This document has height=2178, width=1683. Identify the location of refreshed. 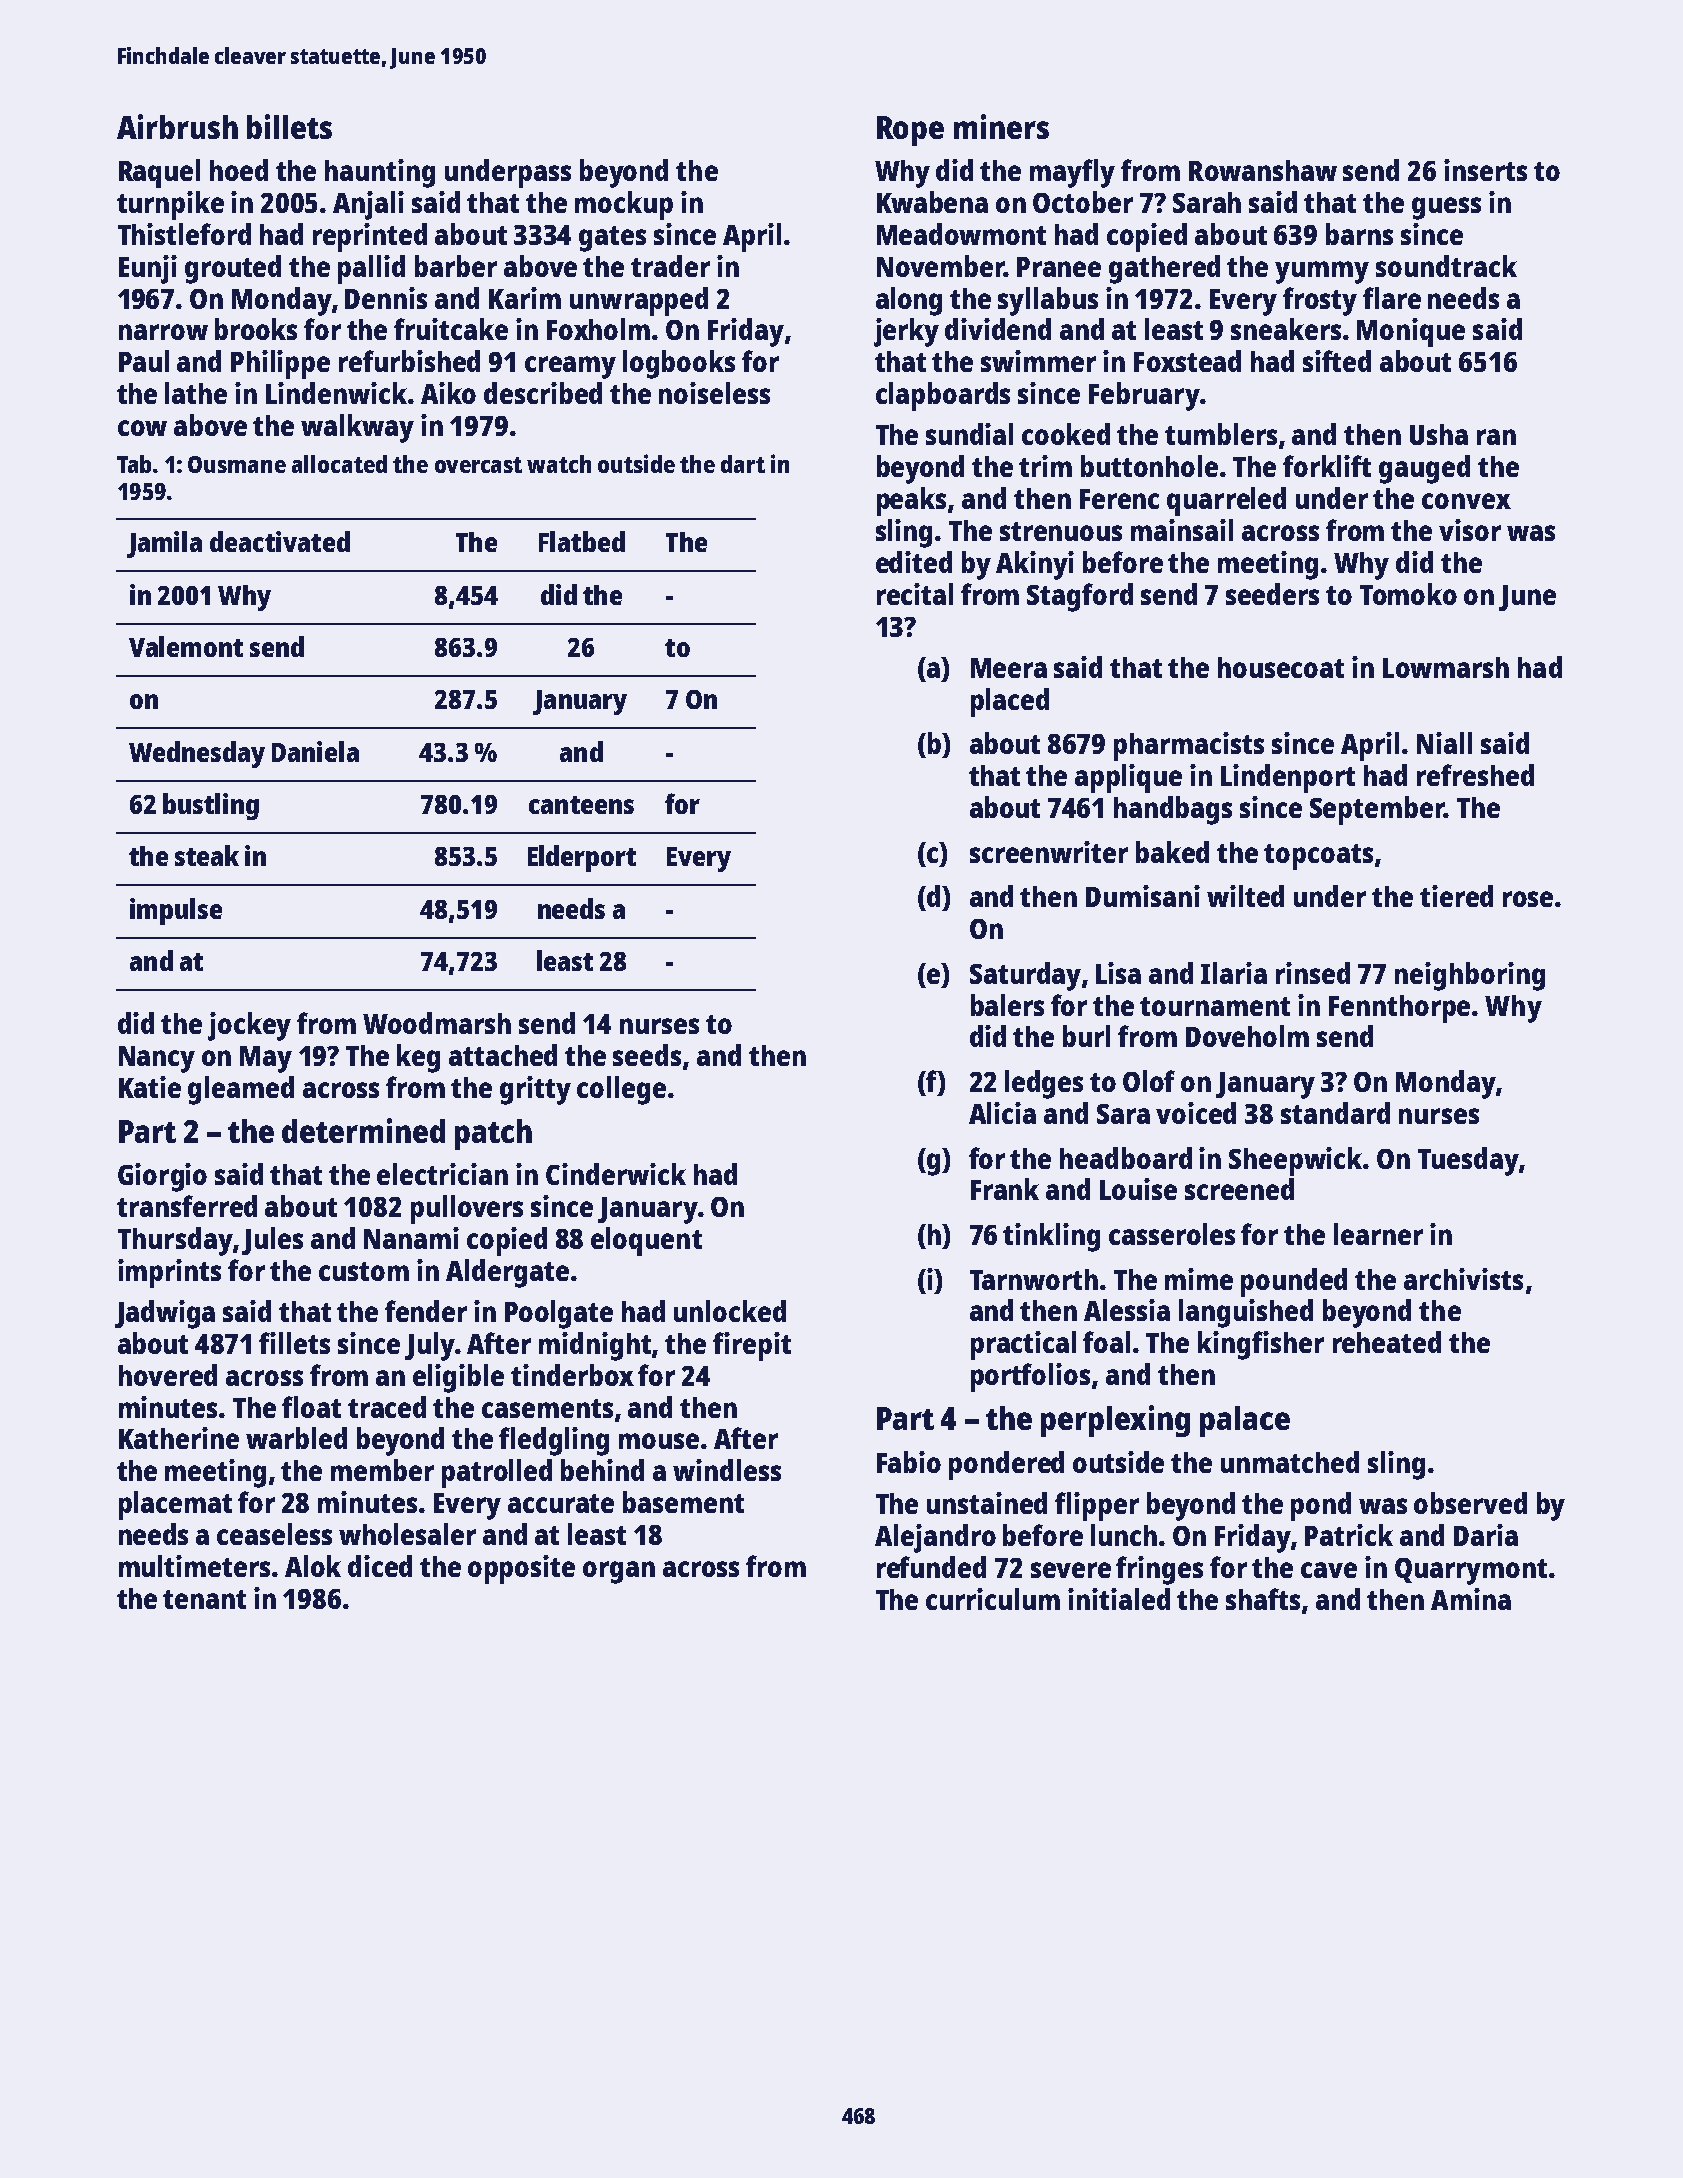
(1475, 775).
